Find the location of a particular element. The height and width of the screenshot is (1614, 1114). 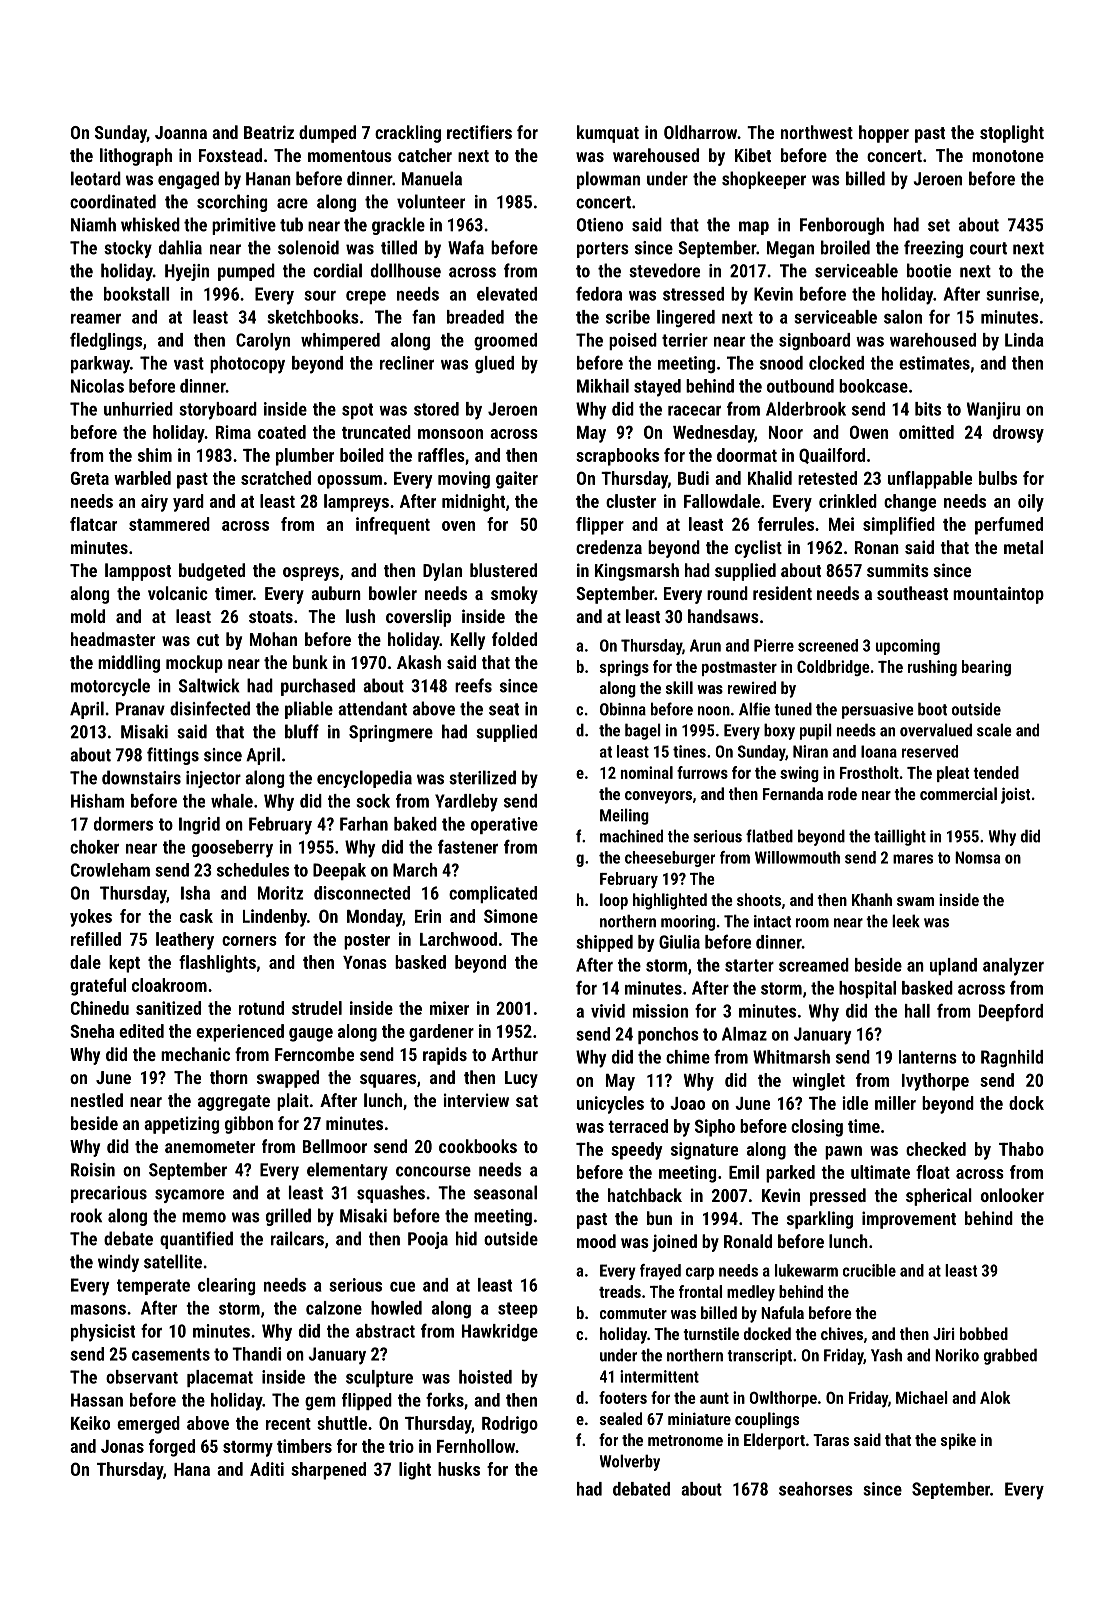

monsoon is located at coordinates (450, 434).
